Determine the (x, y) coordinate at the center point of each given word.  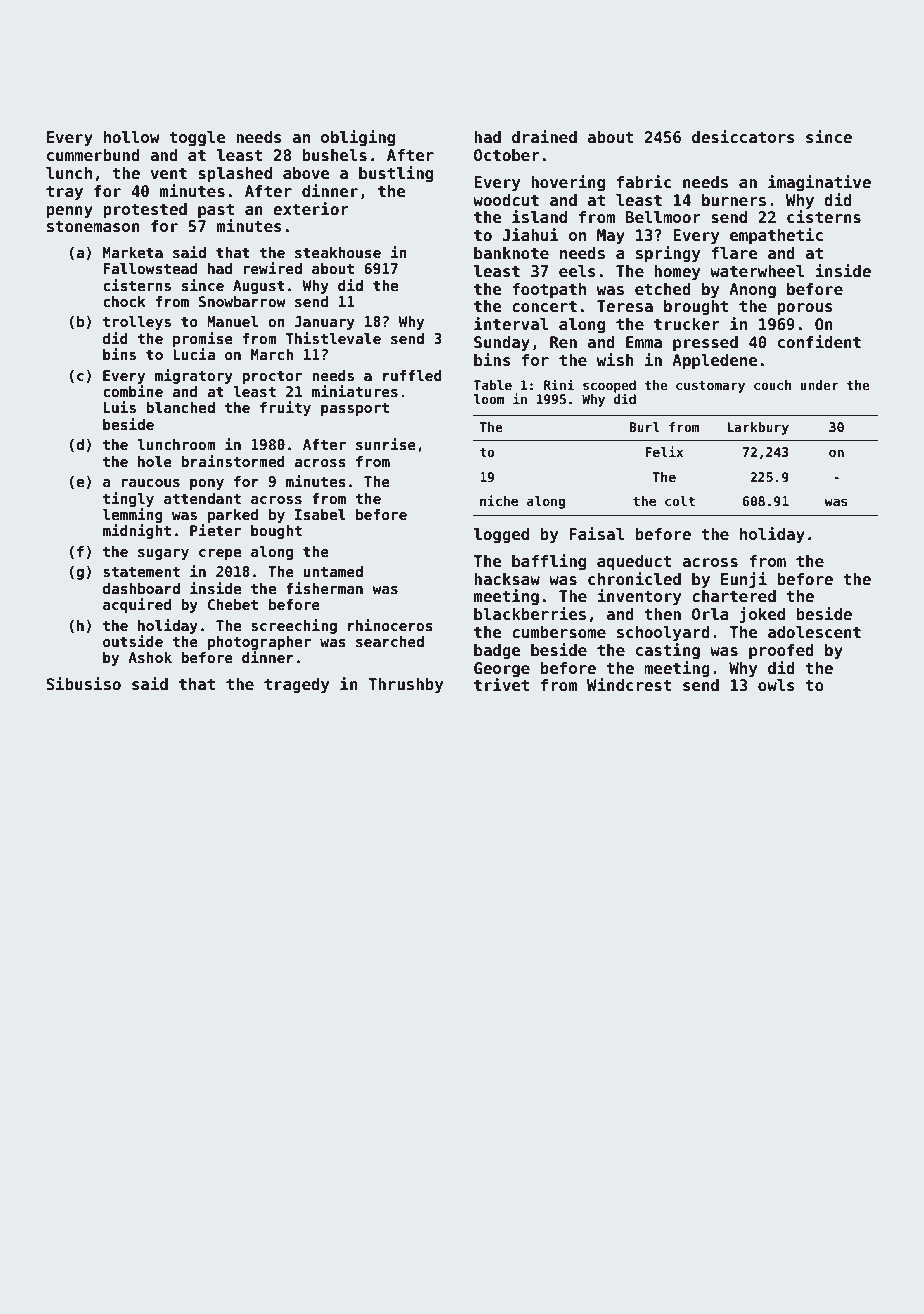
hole (155, 461)
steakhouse (338, 252)
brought (696, 307)
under (819, 385)
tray (64, 193)
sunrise (386, 444)
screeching (294, 626)
